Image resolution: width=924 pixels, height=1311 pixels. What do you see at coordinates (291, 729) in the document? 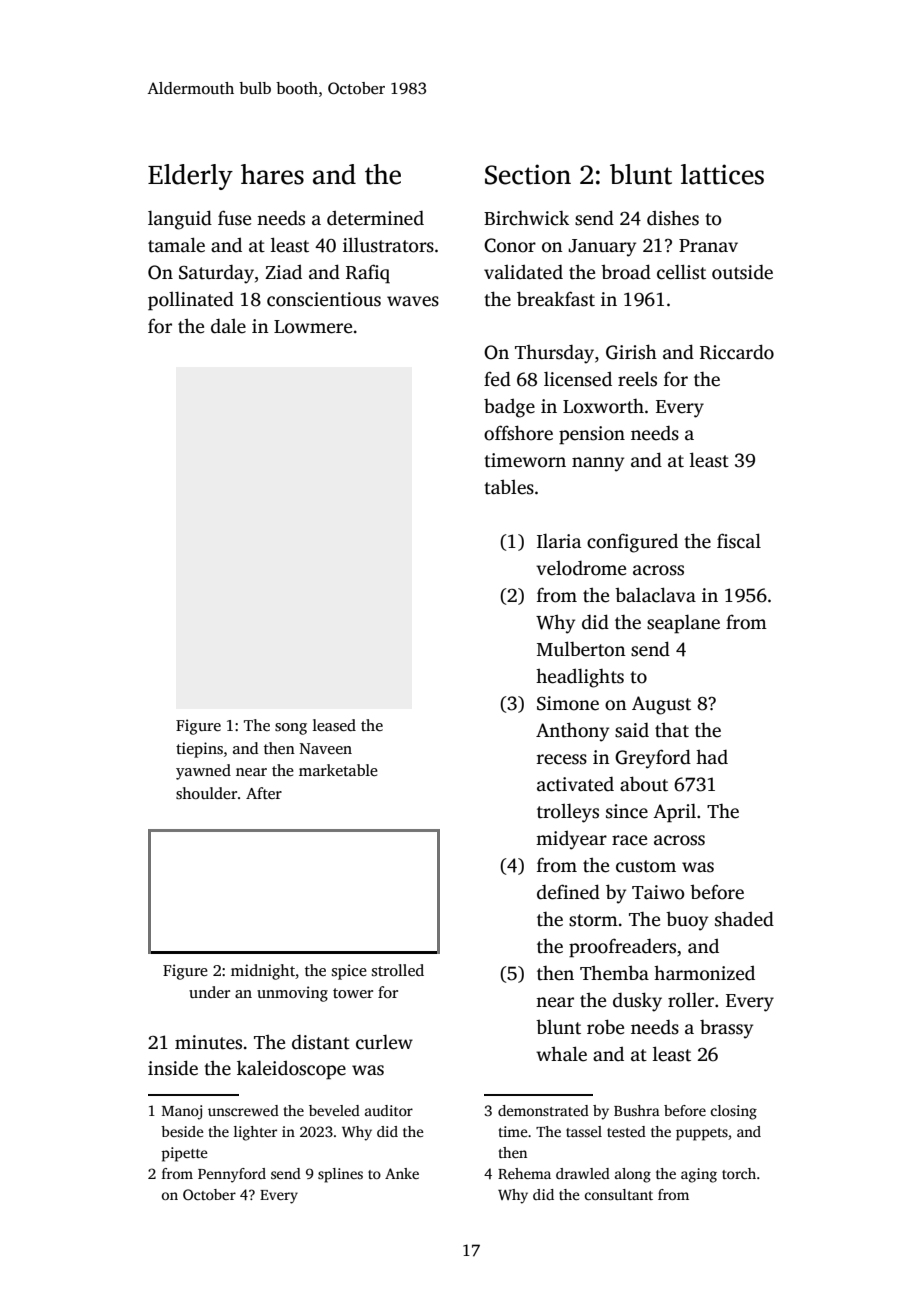
I see `song` at bounding box center [291, 729].
